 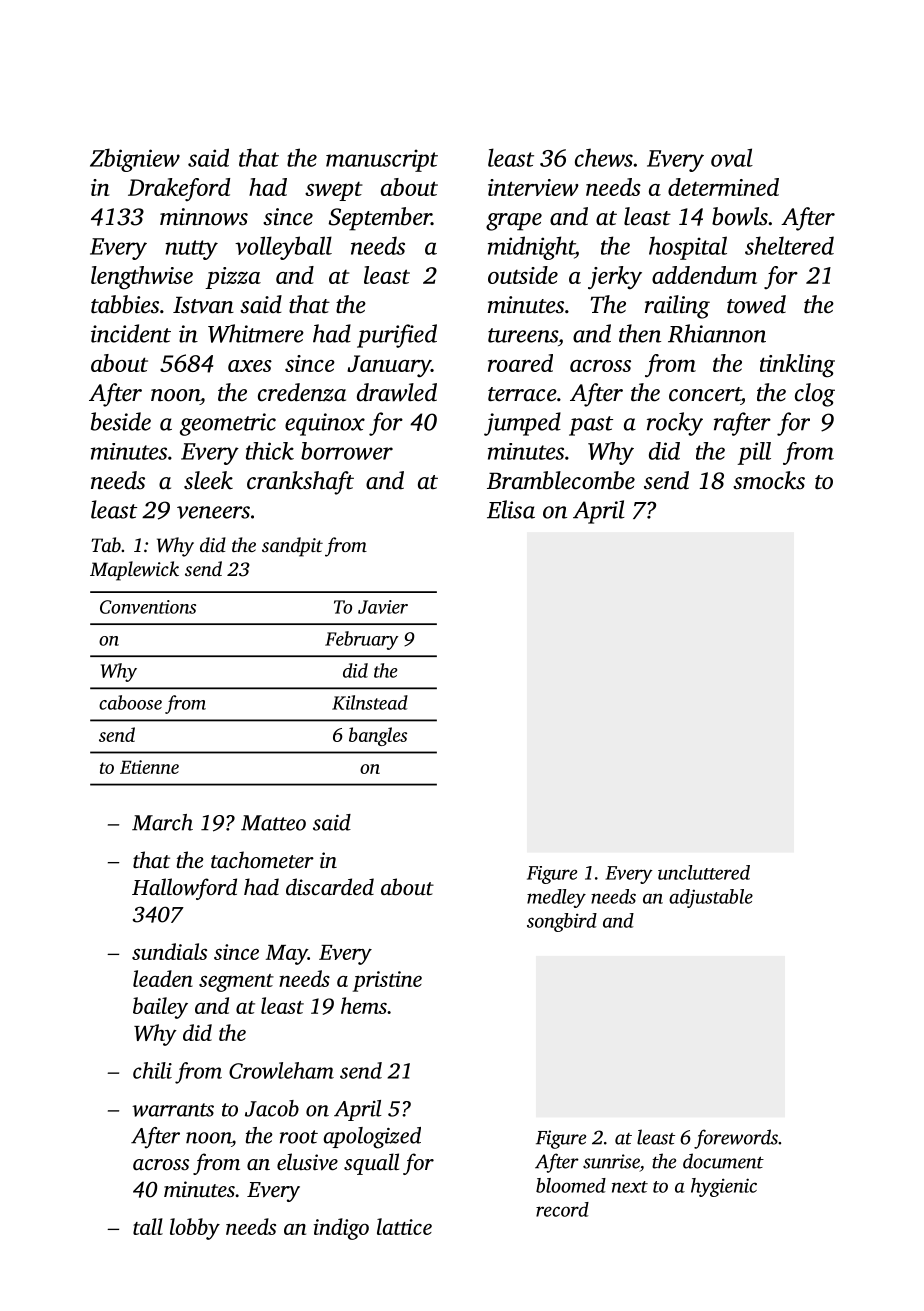 What do you see at coordinates (330, 886) in the document?
I see `discarded` at bounding box center [330, 886].
